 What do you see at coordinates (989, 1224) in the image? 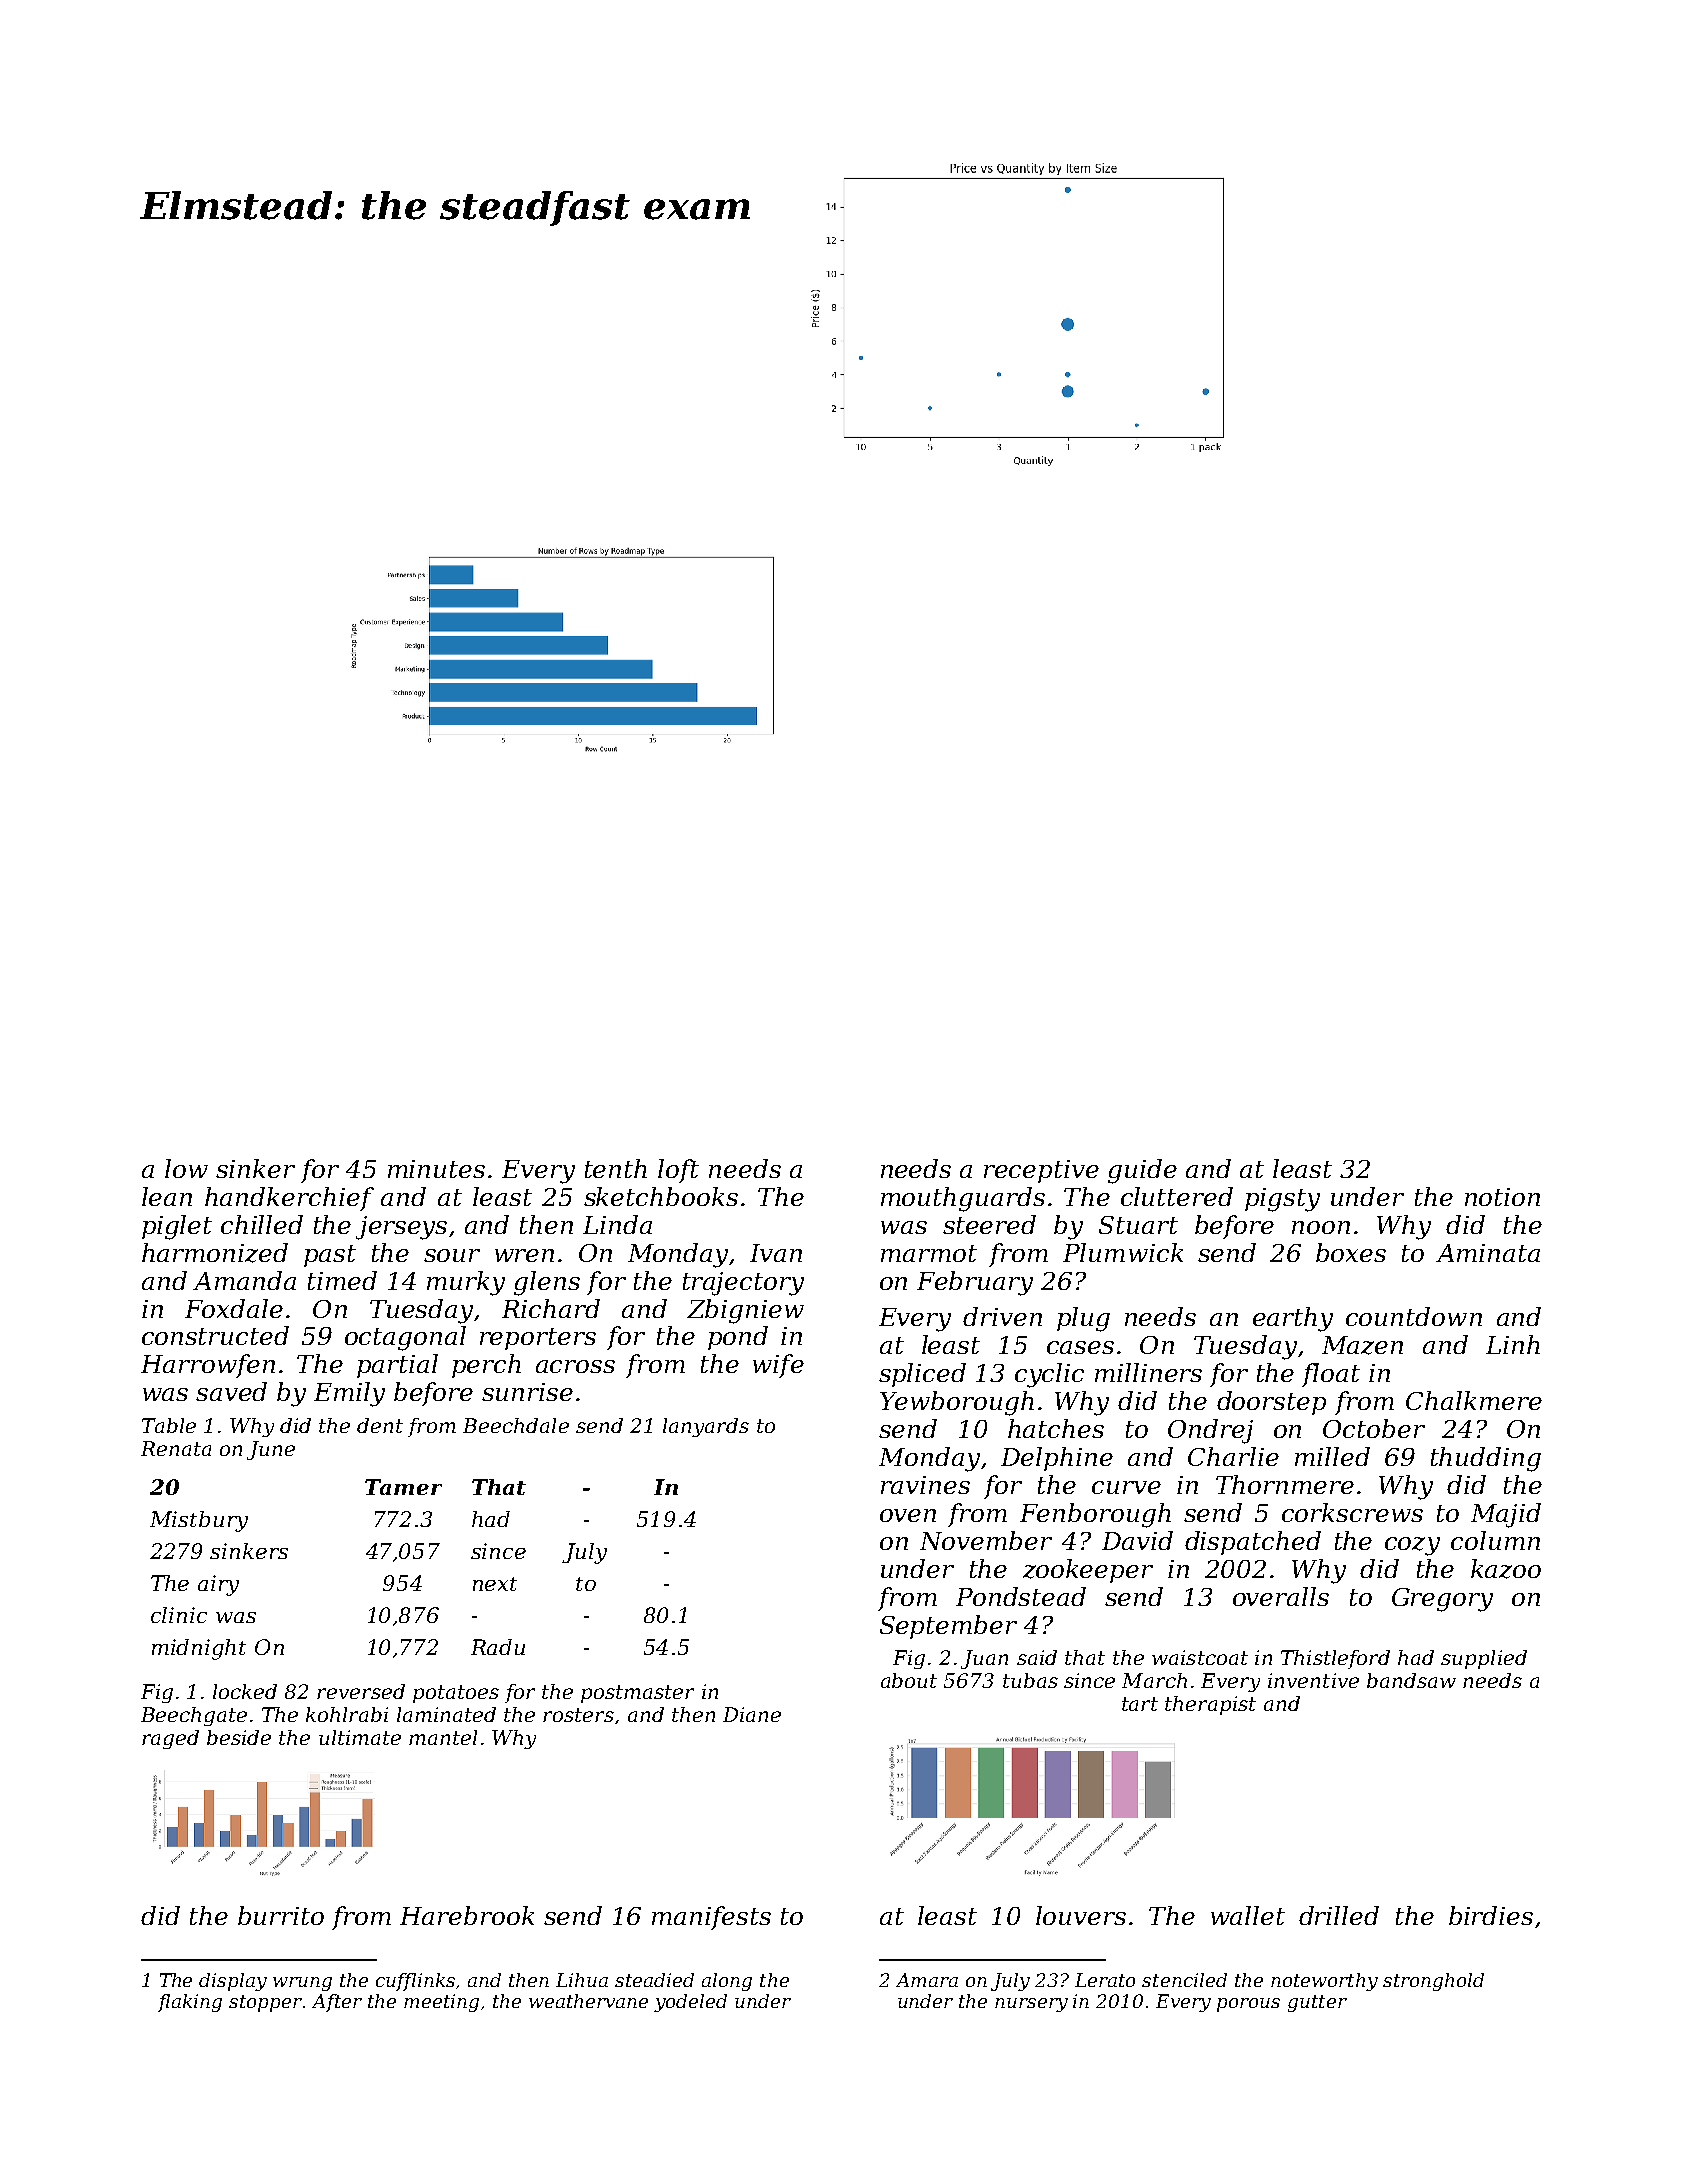
I see `steered` at bounding box center [989, 1224].
